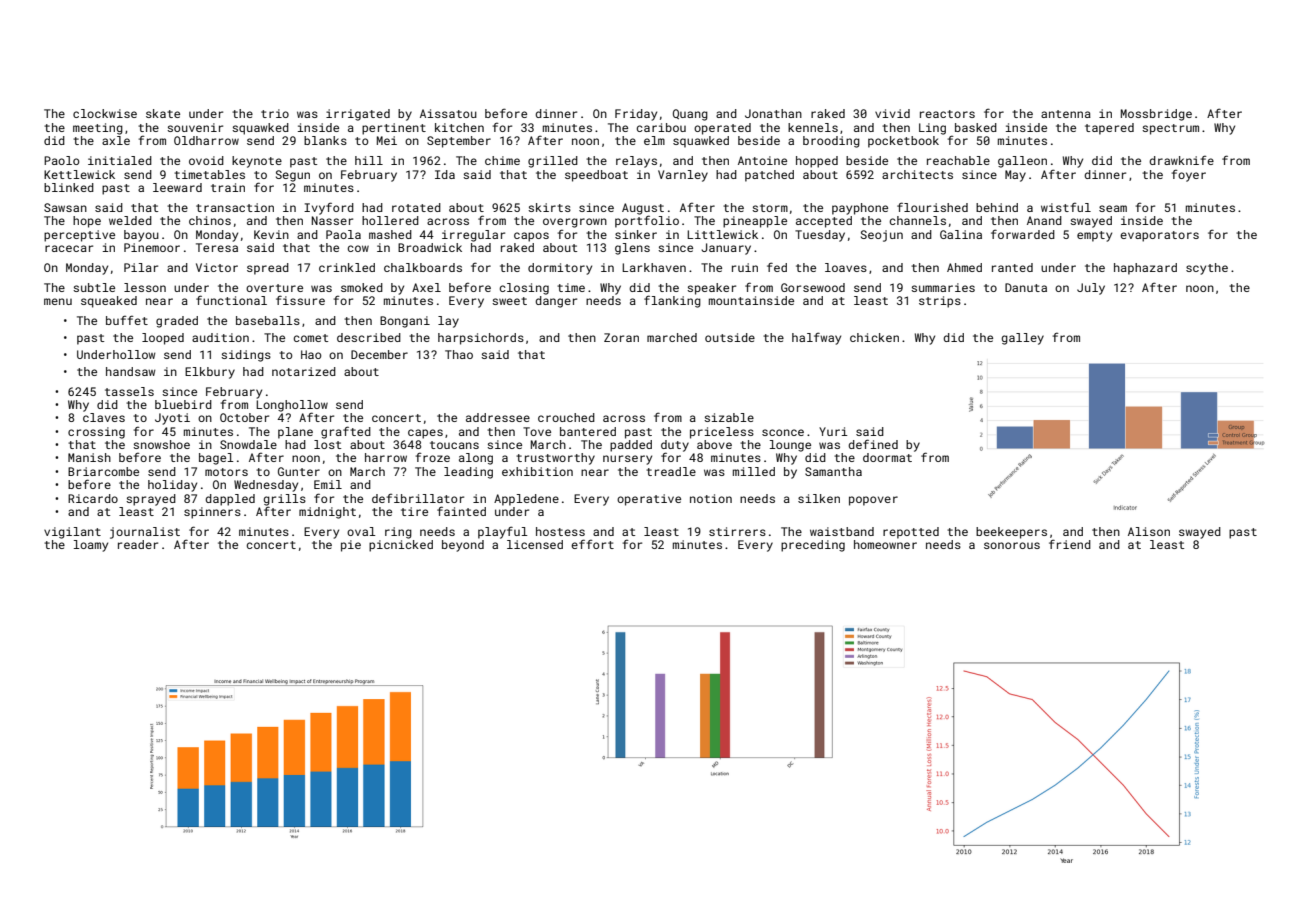 The height and width of the document is (924, 1308). Describe the element at coordinates (58, 301) in the document. I see `menu` at that location.
